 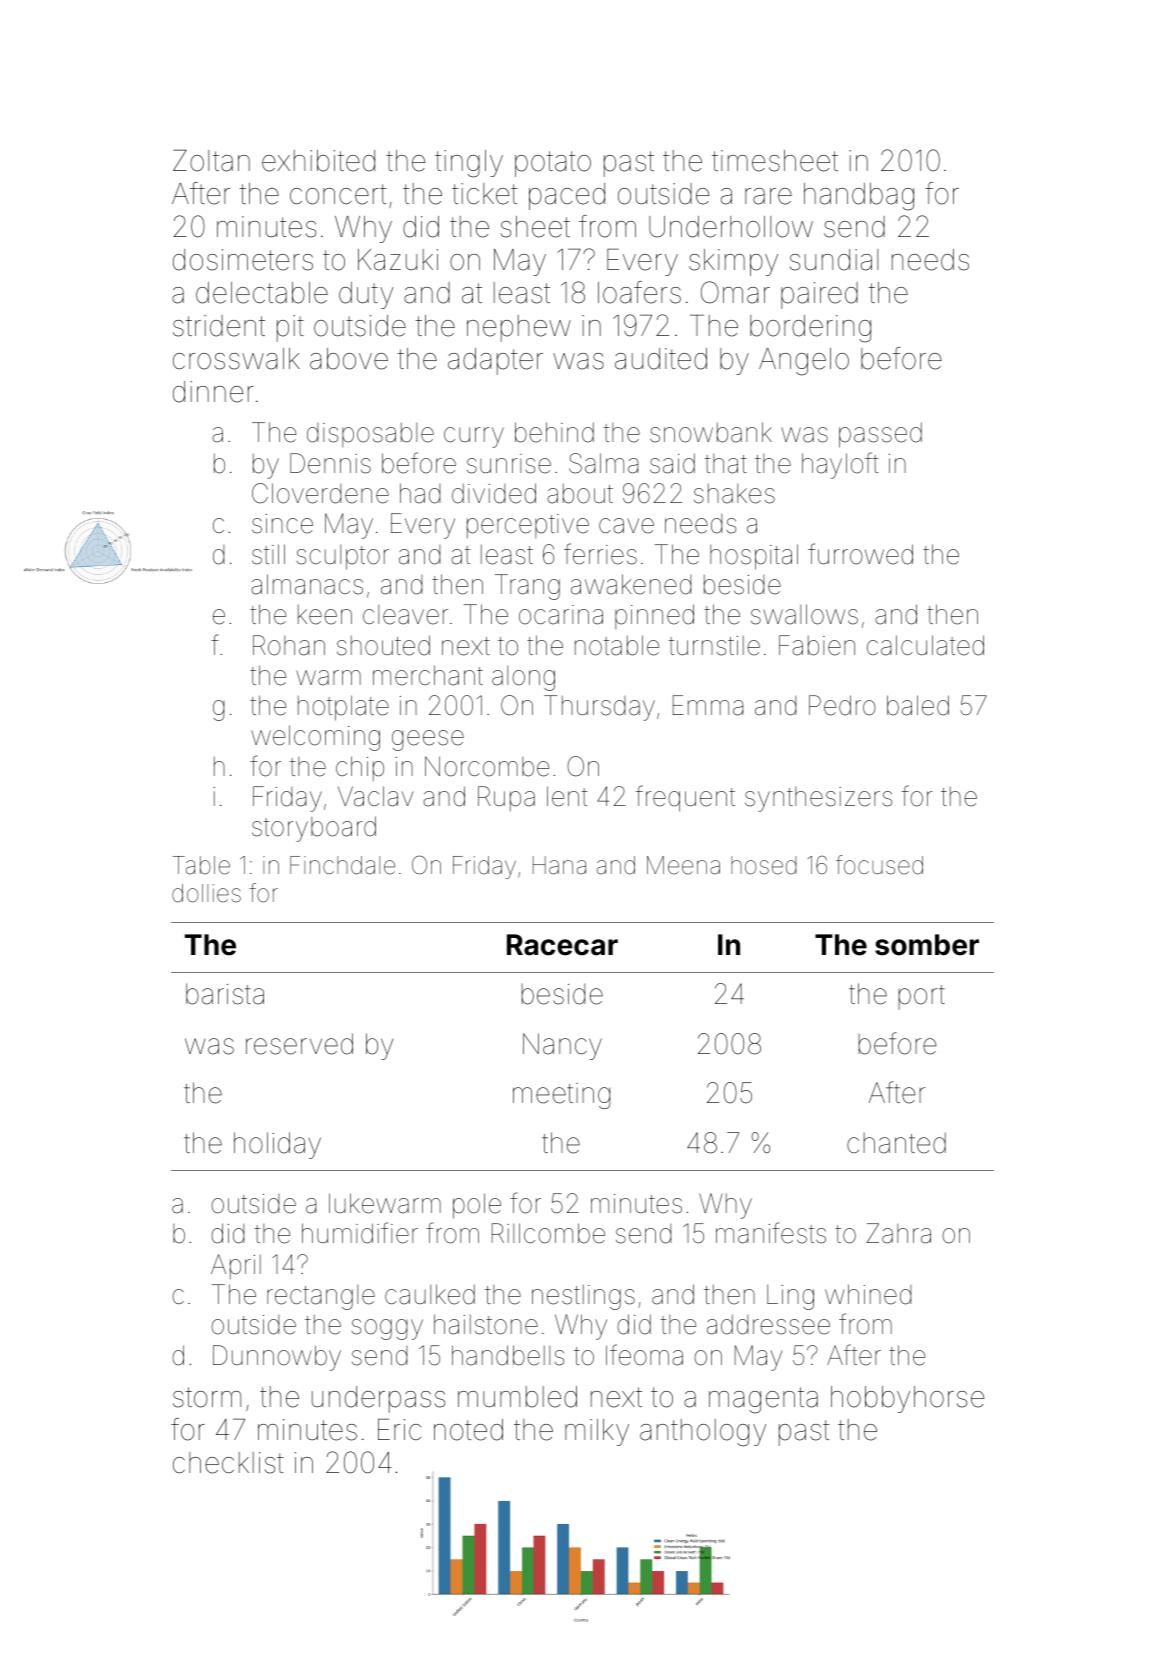 I want to click on handbag, so click(x=859, y=197).
